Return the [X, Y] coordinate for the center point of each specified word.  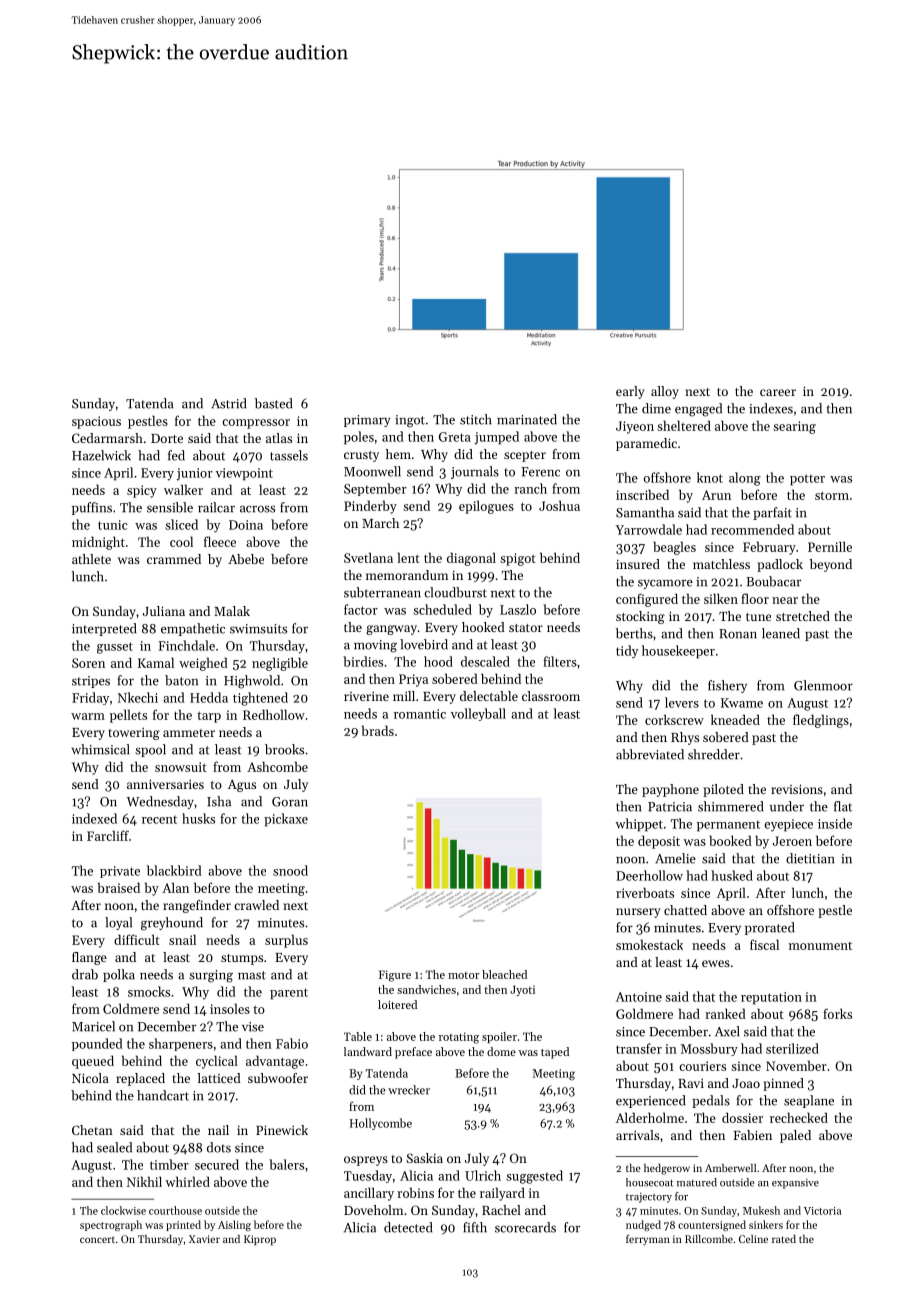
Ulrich [483, 1175]
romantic [420, 714]
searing [794, 427]
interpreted [104, 629]
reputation [771, 998]
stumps [242, 959]
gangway [391, 630]
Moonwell [372, 471]
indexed [94, 818]
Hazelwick [101, 455]
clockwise [123, 1210]
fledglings [821, 721]
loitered [397, 1004]
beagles [674, 548]
